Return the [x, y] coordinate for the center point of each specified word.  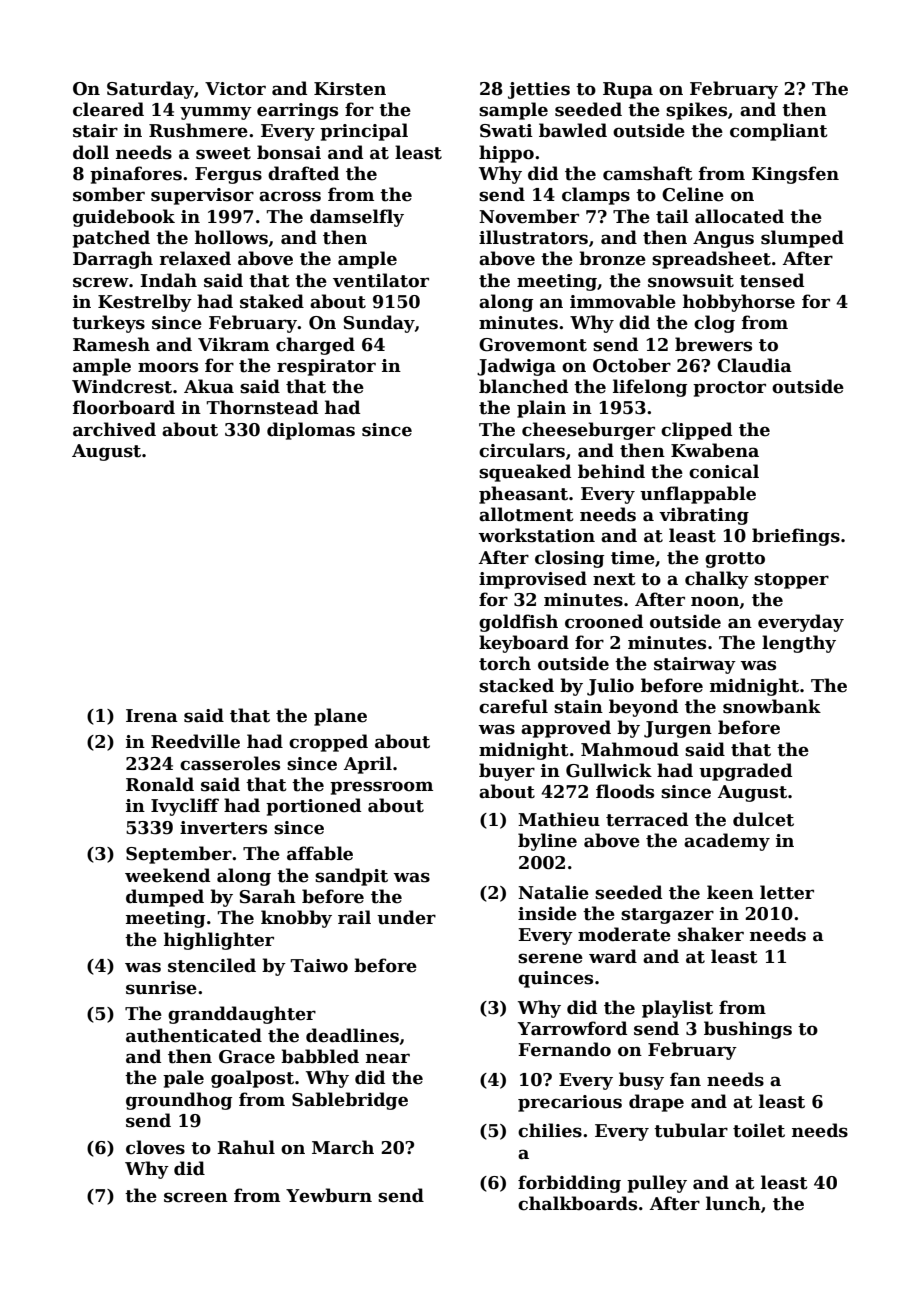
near [388, 1058]
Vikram [233, 344]
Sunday [379, 324]
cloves [155, 1147]
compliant [779, 132]
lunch [733, 1203]
